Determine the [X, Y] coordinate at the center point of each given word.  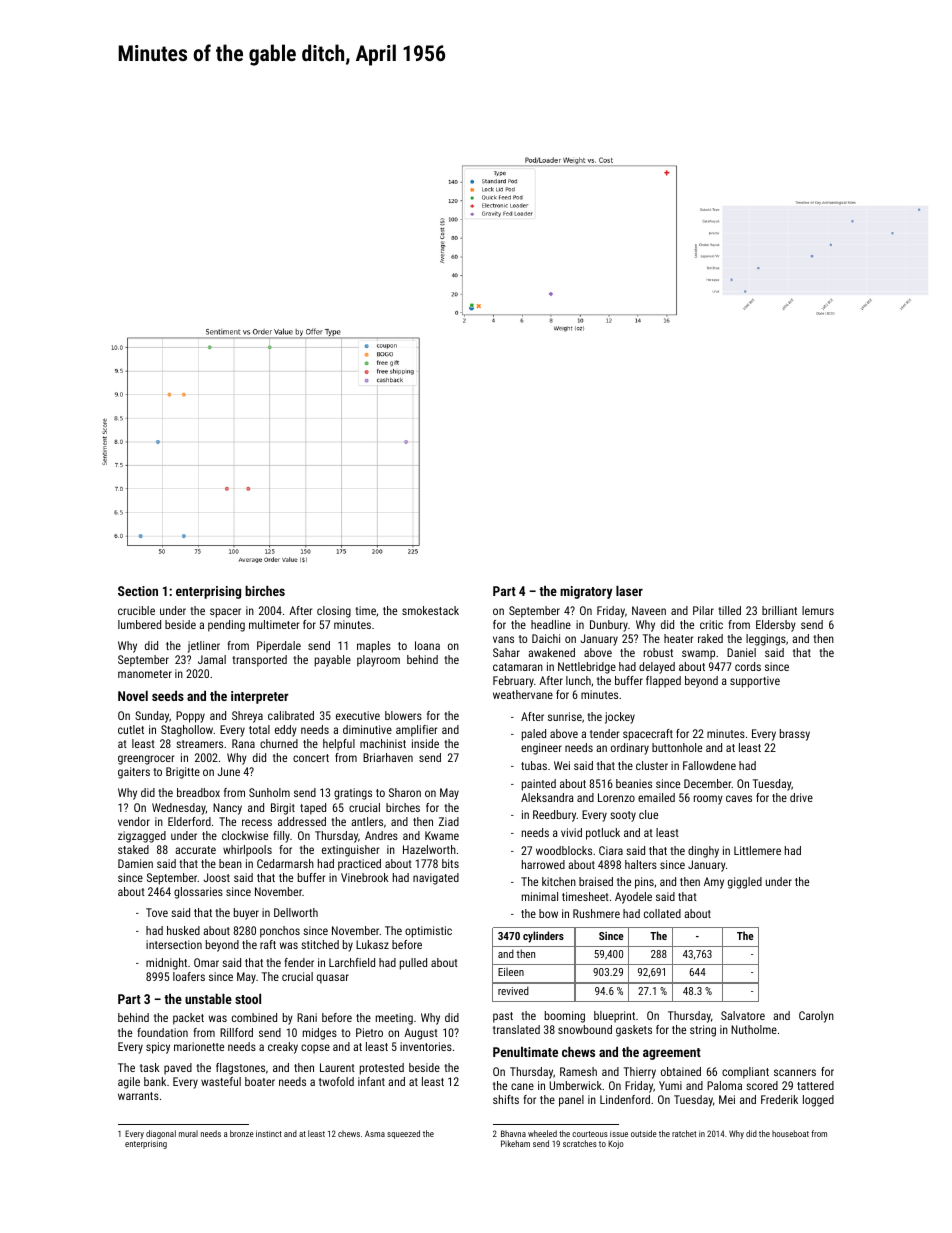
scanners [795, 1072]
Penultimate [525, 1052]
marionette [199, 1046]
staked [133, 849]
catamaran [518, 667]
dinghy [703, 852]
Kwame [442, 835]
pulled [413, 964]
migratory [586, 592]
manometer [145, 674]
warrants [138, 1096]
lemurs [818, 610]
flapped [663, 682]
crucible [136, 610]
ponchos [280, 932]
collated [662, 913]
